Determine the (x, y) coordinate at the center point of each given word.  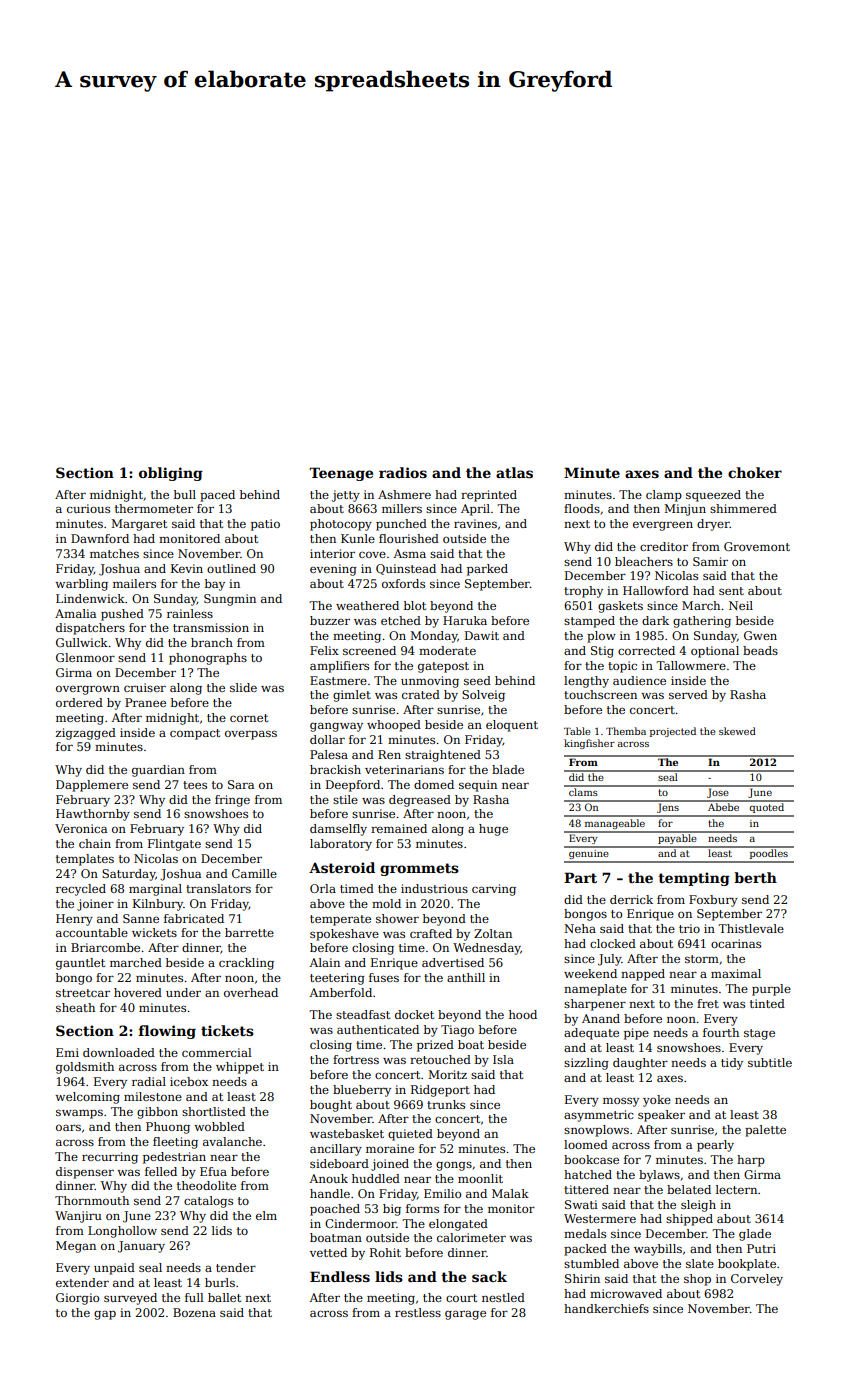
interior (332, 553)
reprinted (489, 496)
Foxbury (713, 901)
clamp (664, 496)
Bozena (194, 1312)
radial (149, 1081)
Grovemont (757, 546)
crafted (431, 933)
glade (755, 1235)
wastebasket (347, 1133)
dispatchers (90, 629)
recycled (81, 890)
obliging (171, 474)
